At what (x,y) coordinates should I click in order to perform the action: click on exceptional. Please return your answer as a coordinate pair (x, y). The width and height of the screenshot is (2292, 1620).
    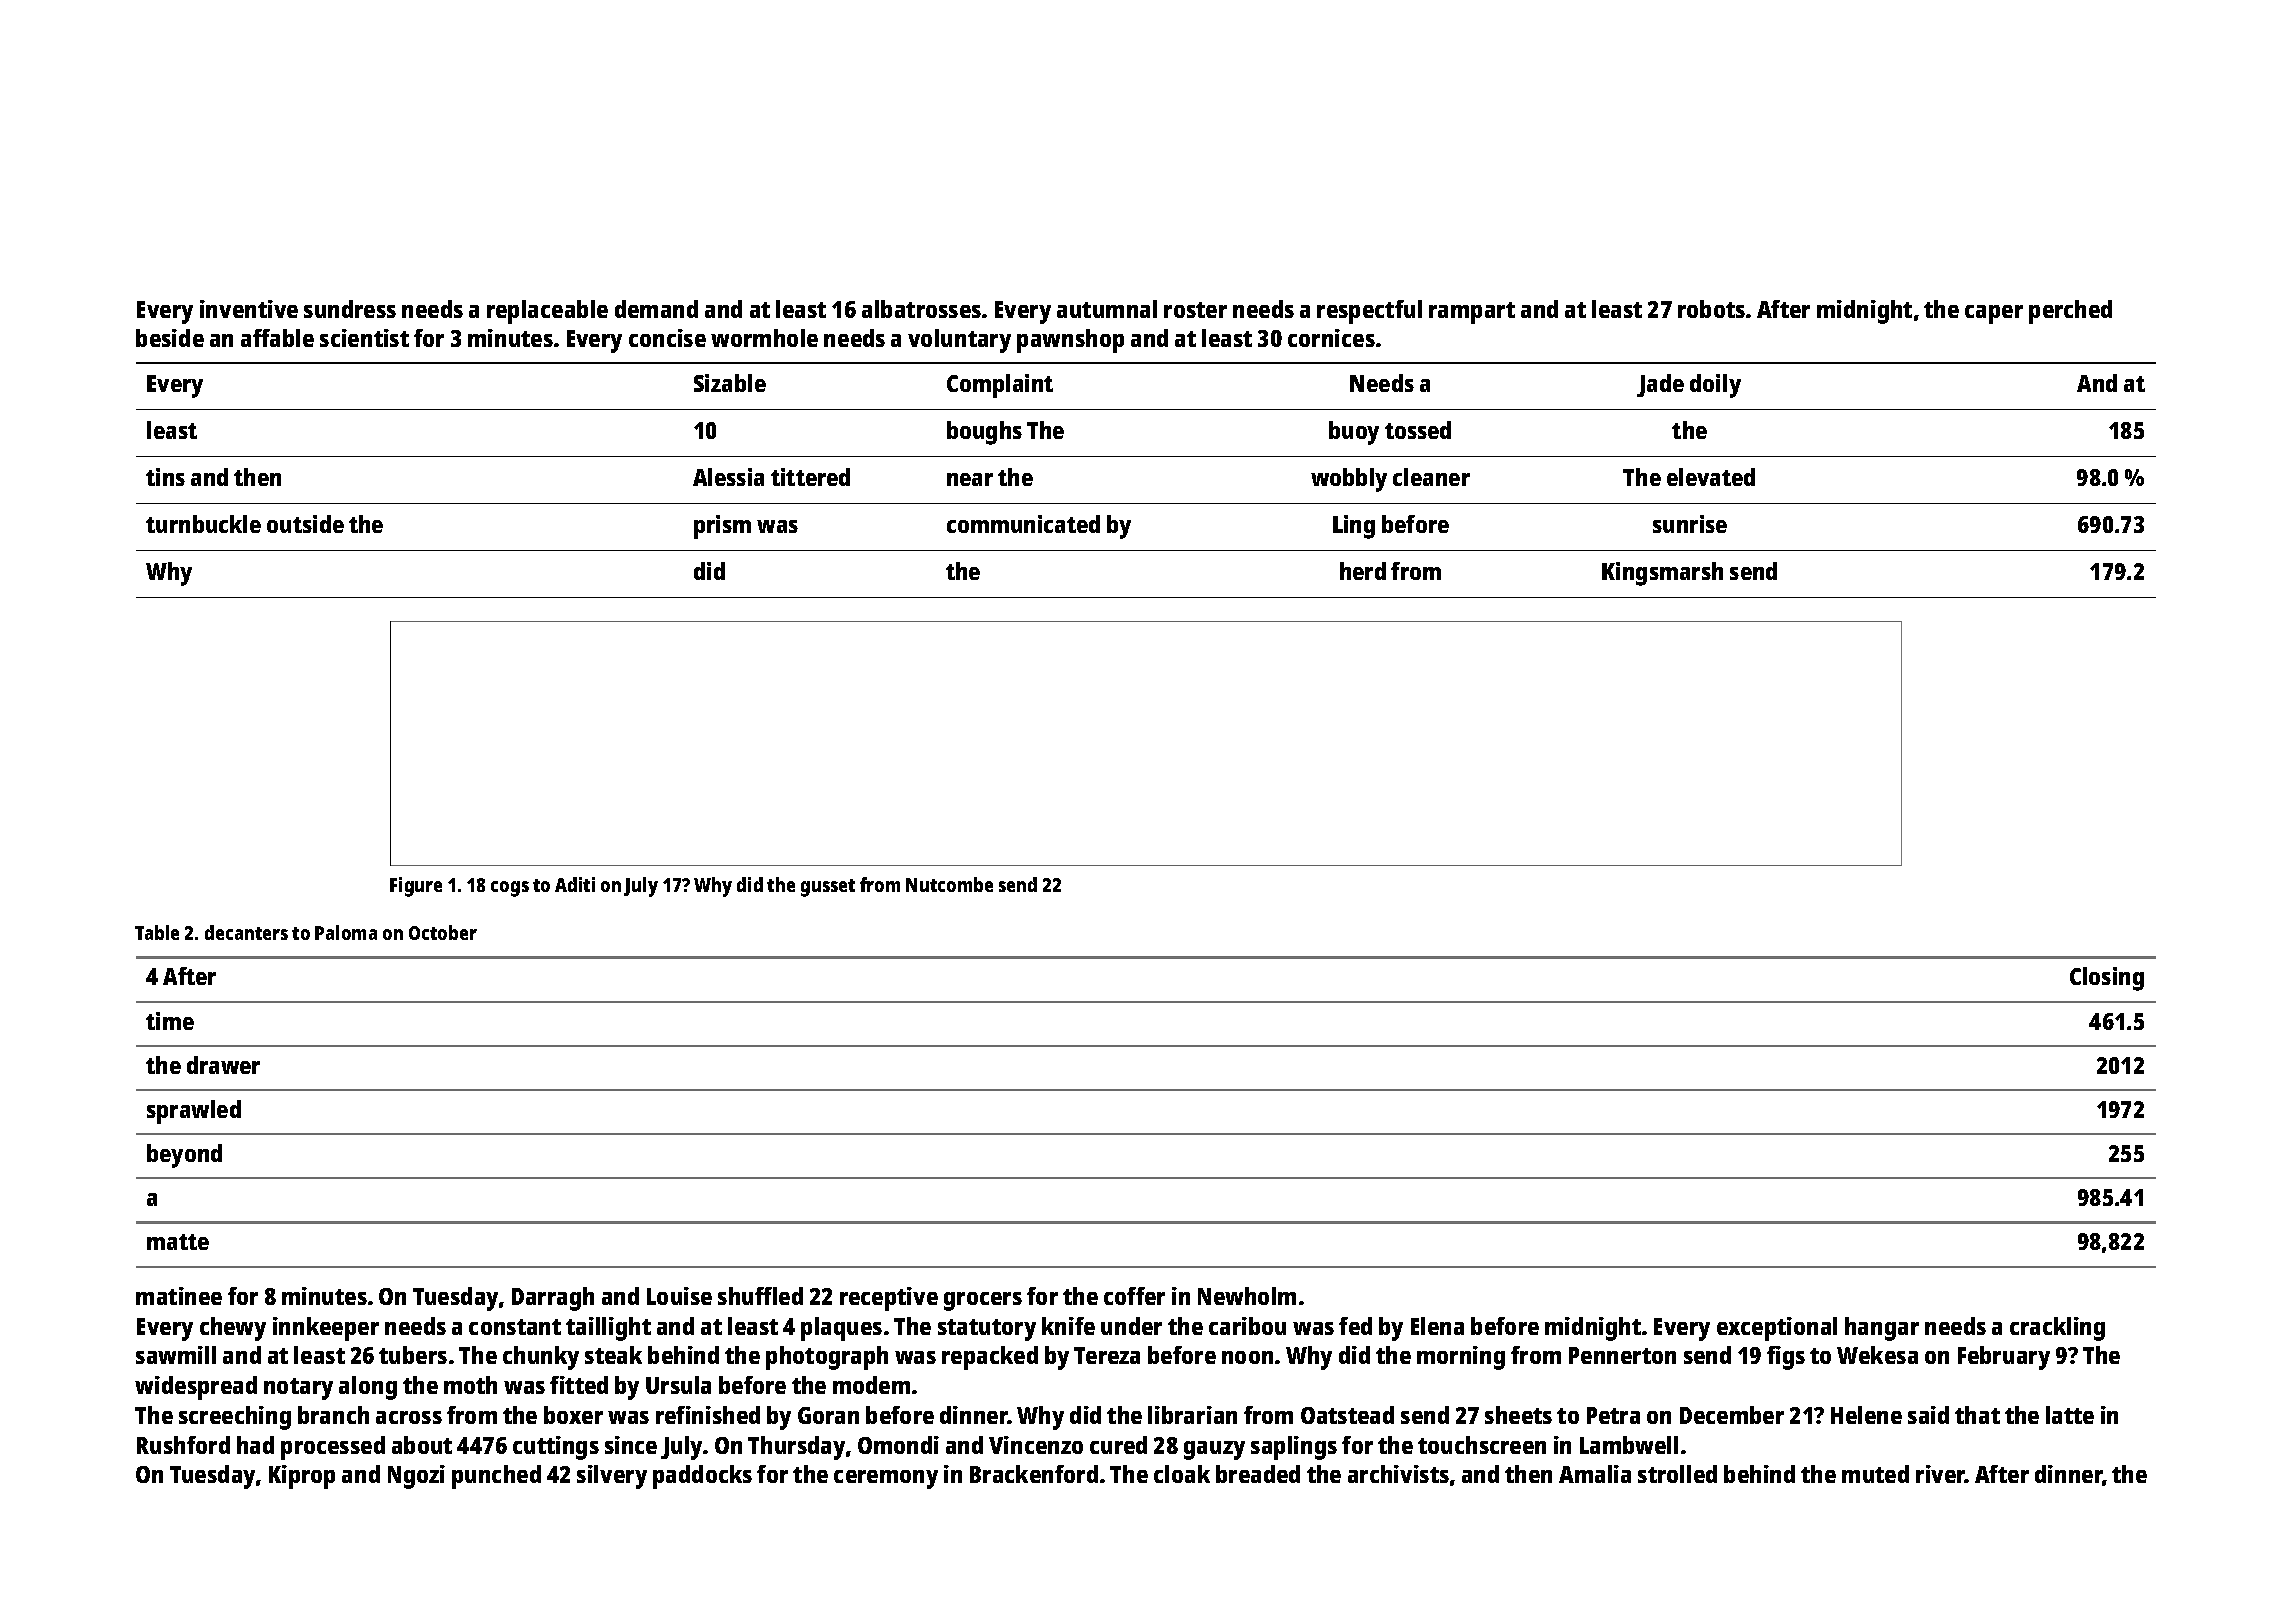
    Looking at the image, I should click on (1777, 1329).
